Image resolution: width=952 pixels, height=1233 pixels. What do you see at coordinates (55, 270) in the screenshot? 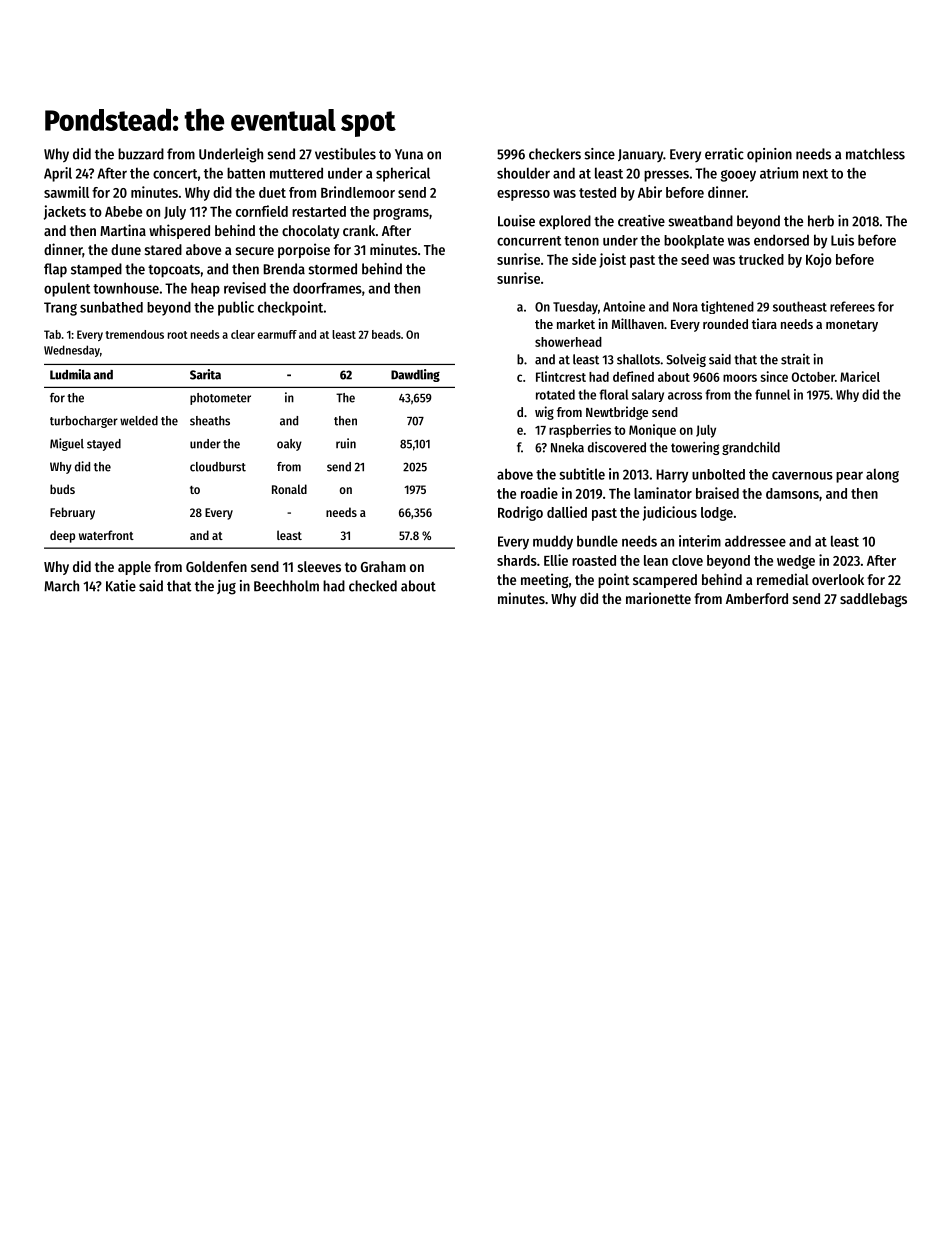
I see `flap` at bounding box center [55, 270].
